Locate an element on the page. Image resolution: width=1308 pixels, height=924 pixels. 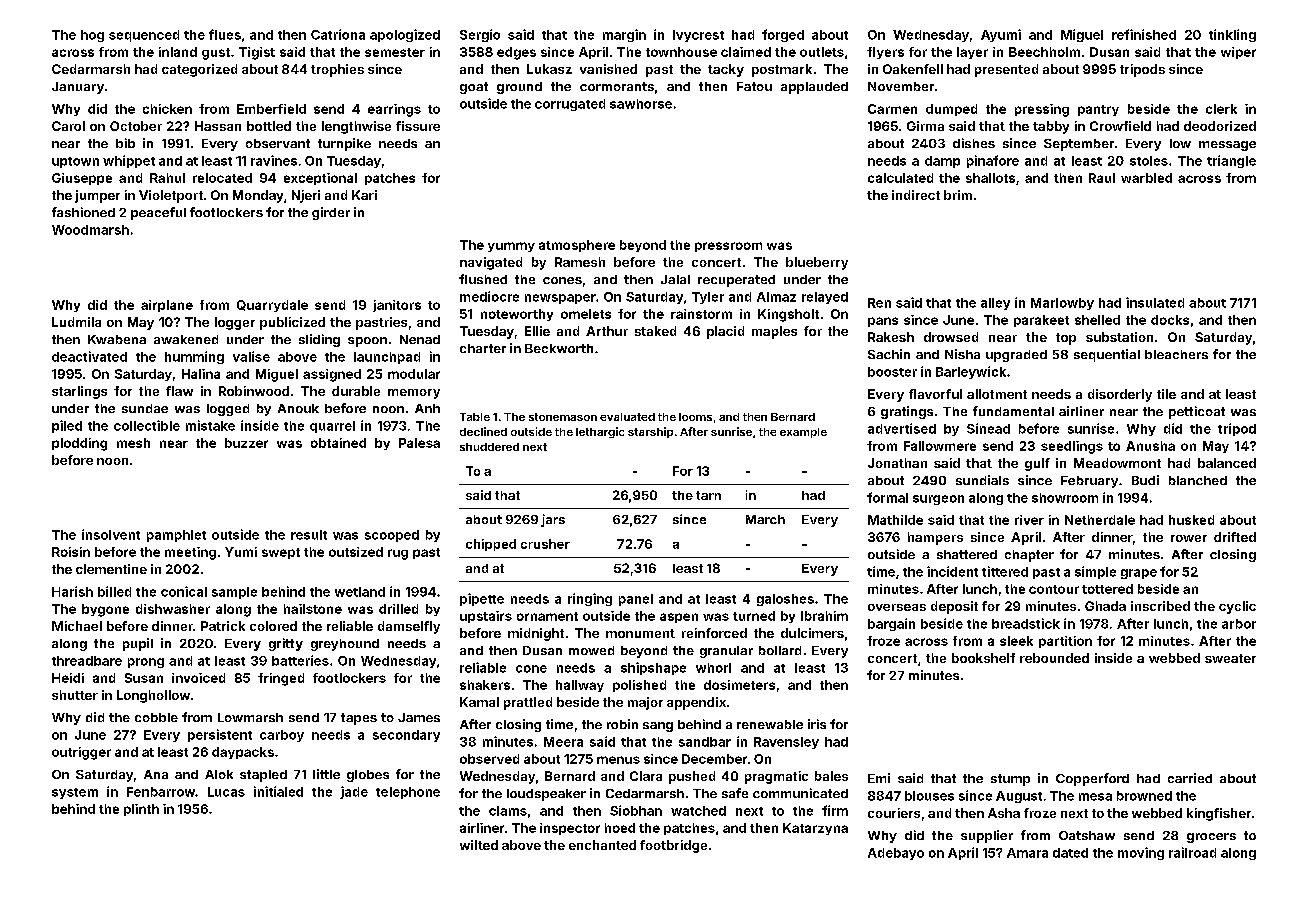
corrugated is located at coordinates (570, 105).
